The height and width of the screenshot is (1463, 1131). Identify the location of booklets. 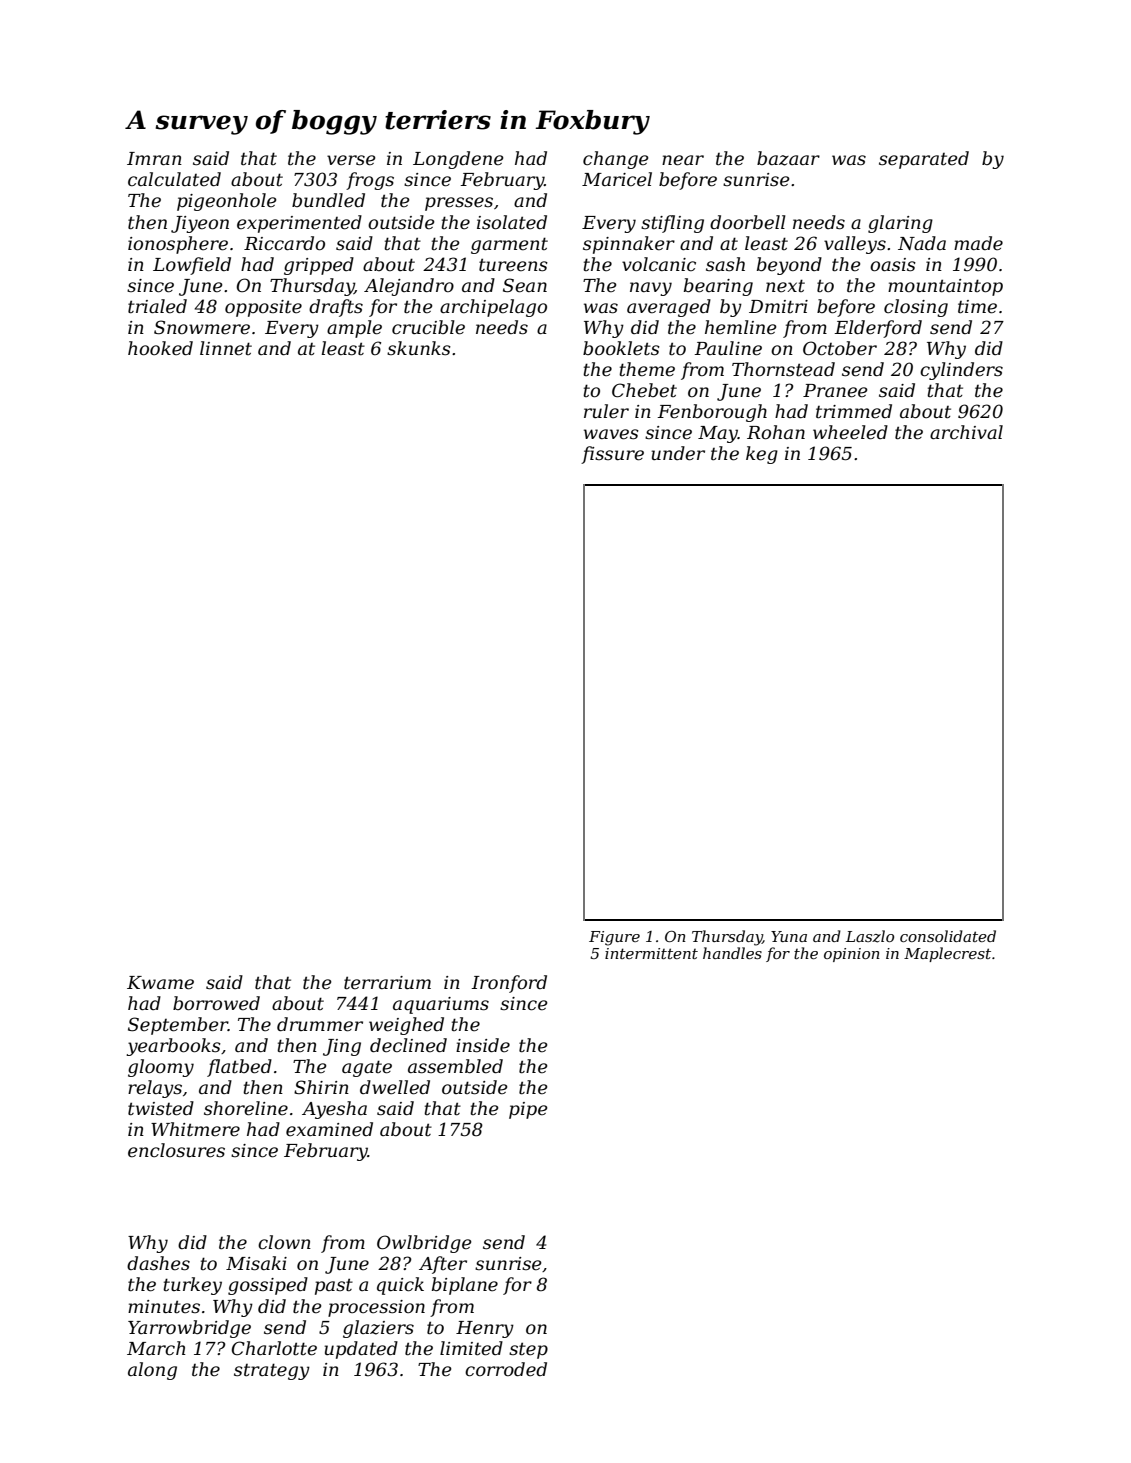
(621, 348).
